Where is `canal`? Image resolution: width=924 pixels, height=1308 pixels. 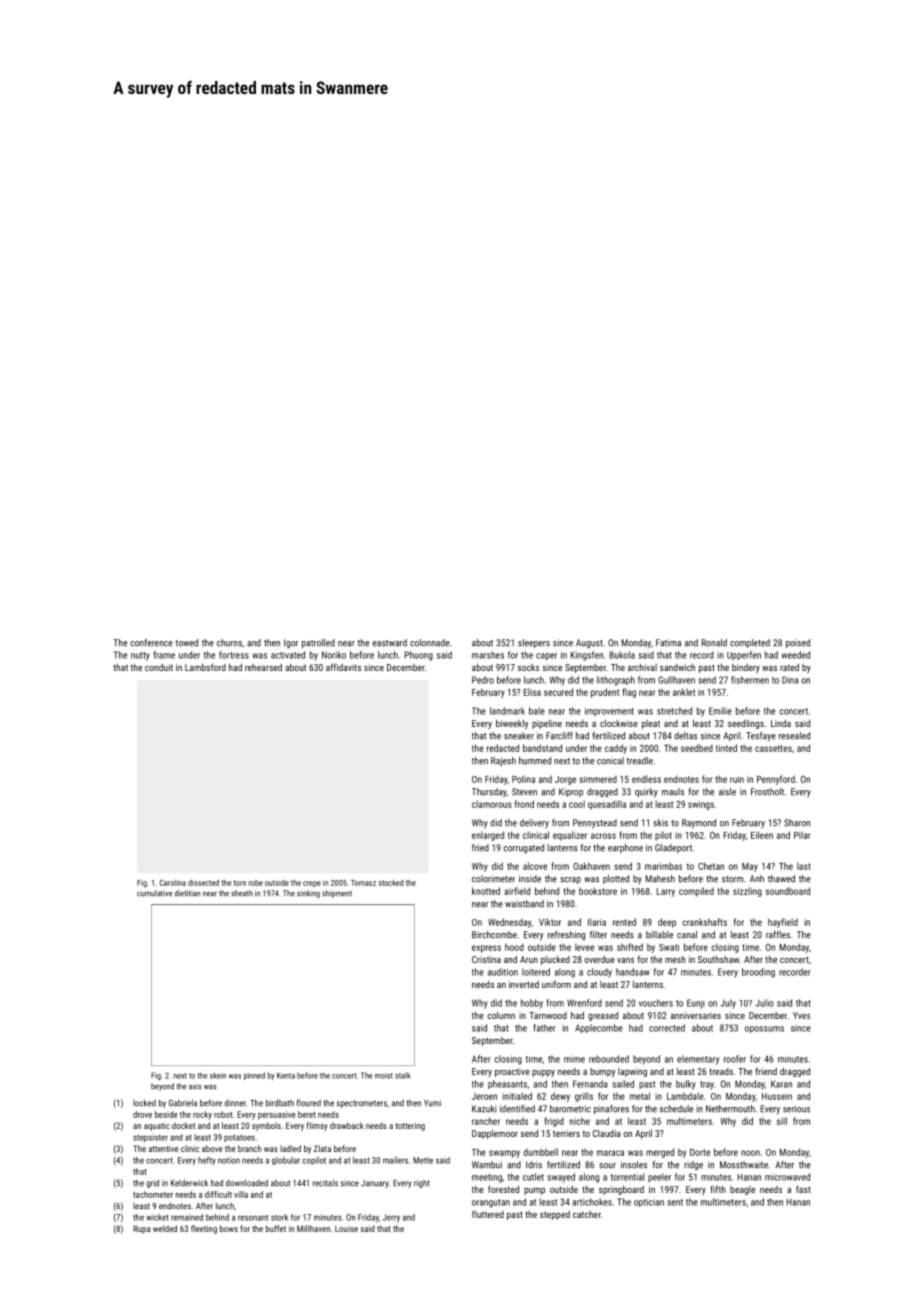
canal is located at coordinates (687, 935).
